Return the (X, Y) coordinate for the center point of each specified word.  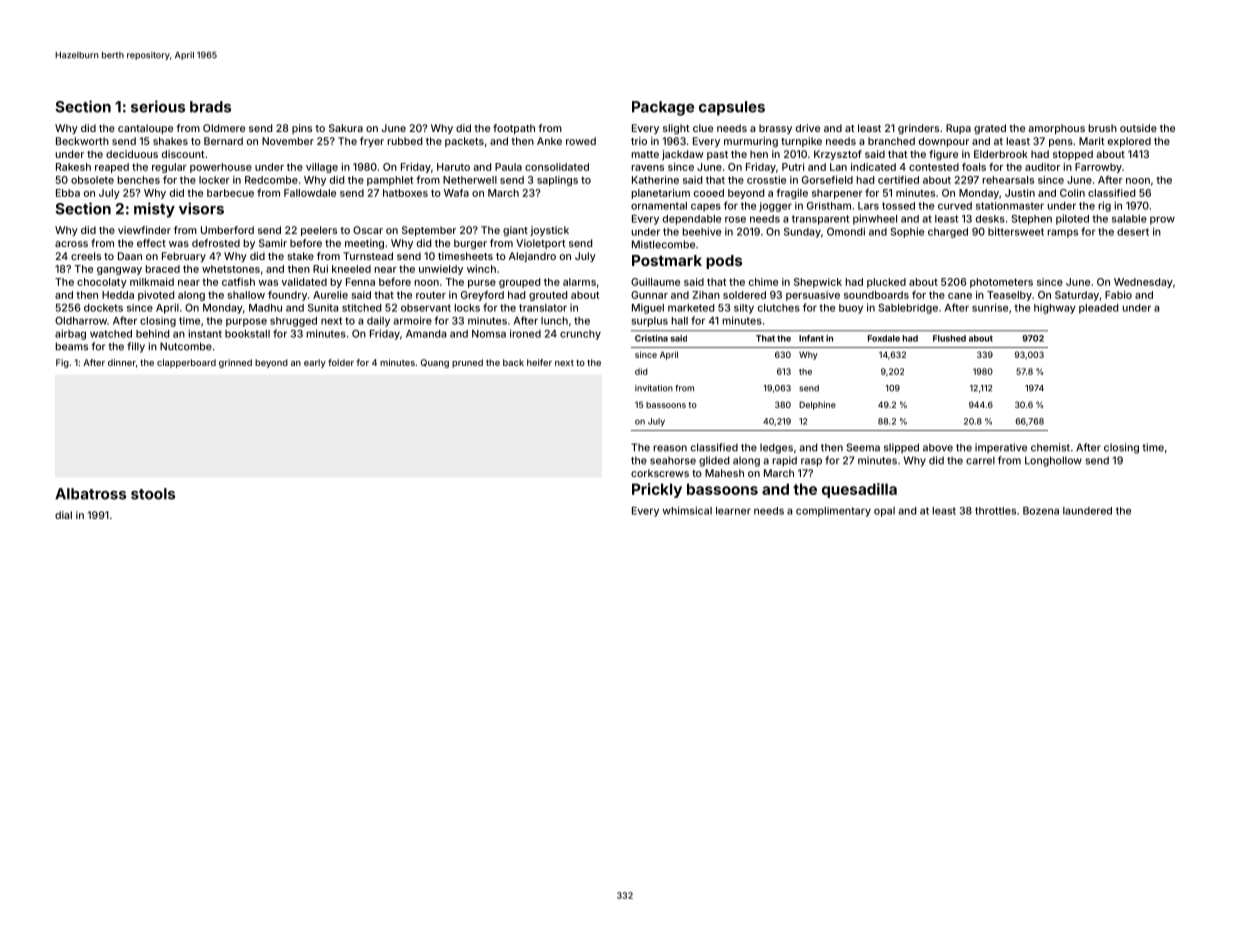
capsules (732, 108)
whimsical (687, 510)
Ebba (68, 193)
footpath (514, 129)
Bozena (1041, 511)
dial (63, 515)
